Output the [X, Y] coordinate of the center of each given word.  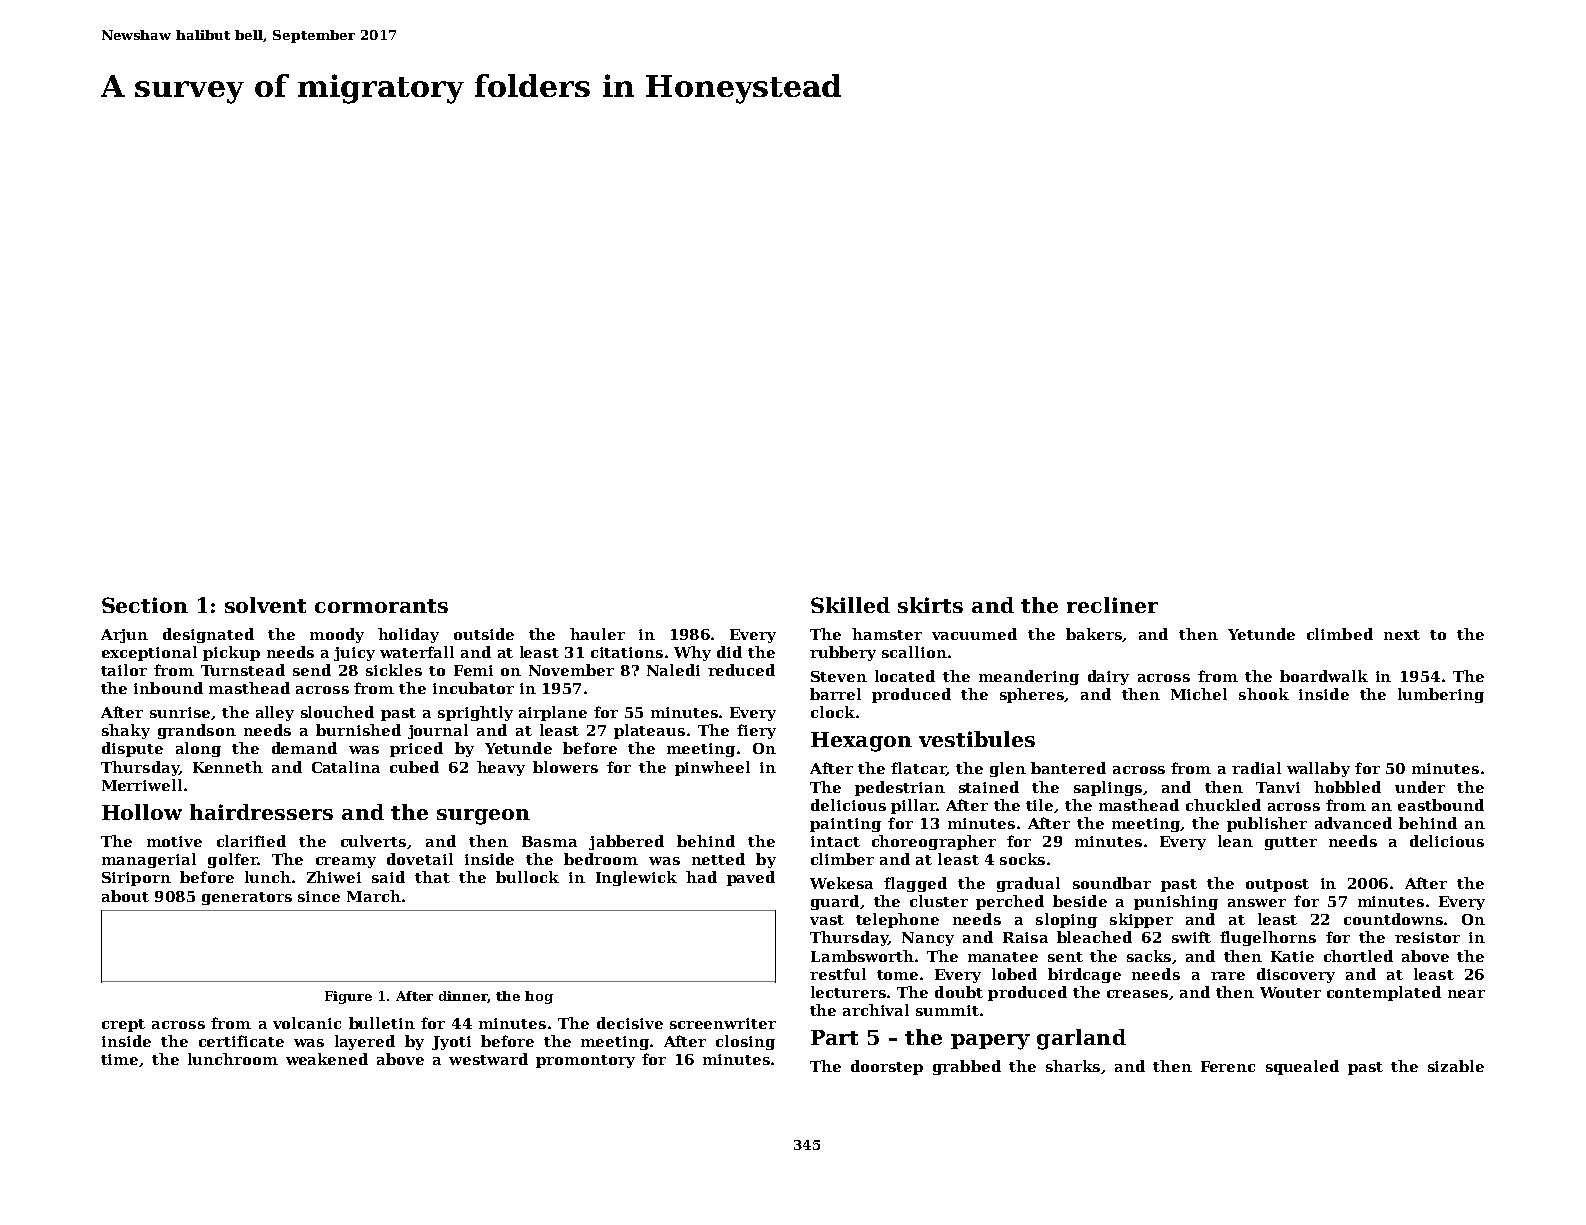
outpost [1277, 885]
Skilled [850, 605]
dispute [132, 749]
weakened [327, 1059]
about [125, 896]
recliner [1112, 605]
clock [833, 712]
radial [1256, 768]
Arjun [124, 636]
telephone [897, 920]
